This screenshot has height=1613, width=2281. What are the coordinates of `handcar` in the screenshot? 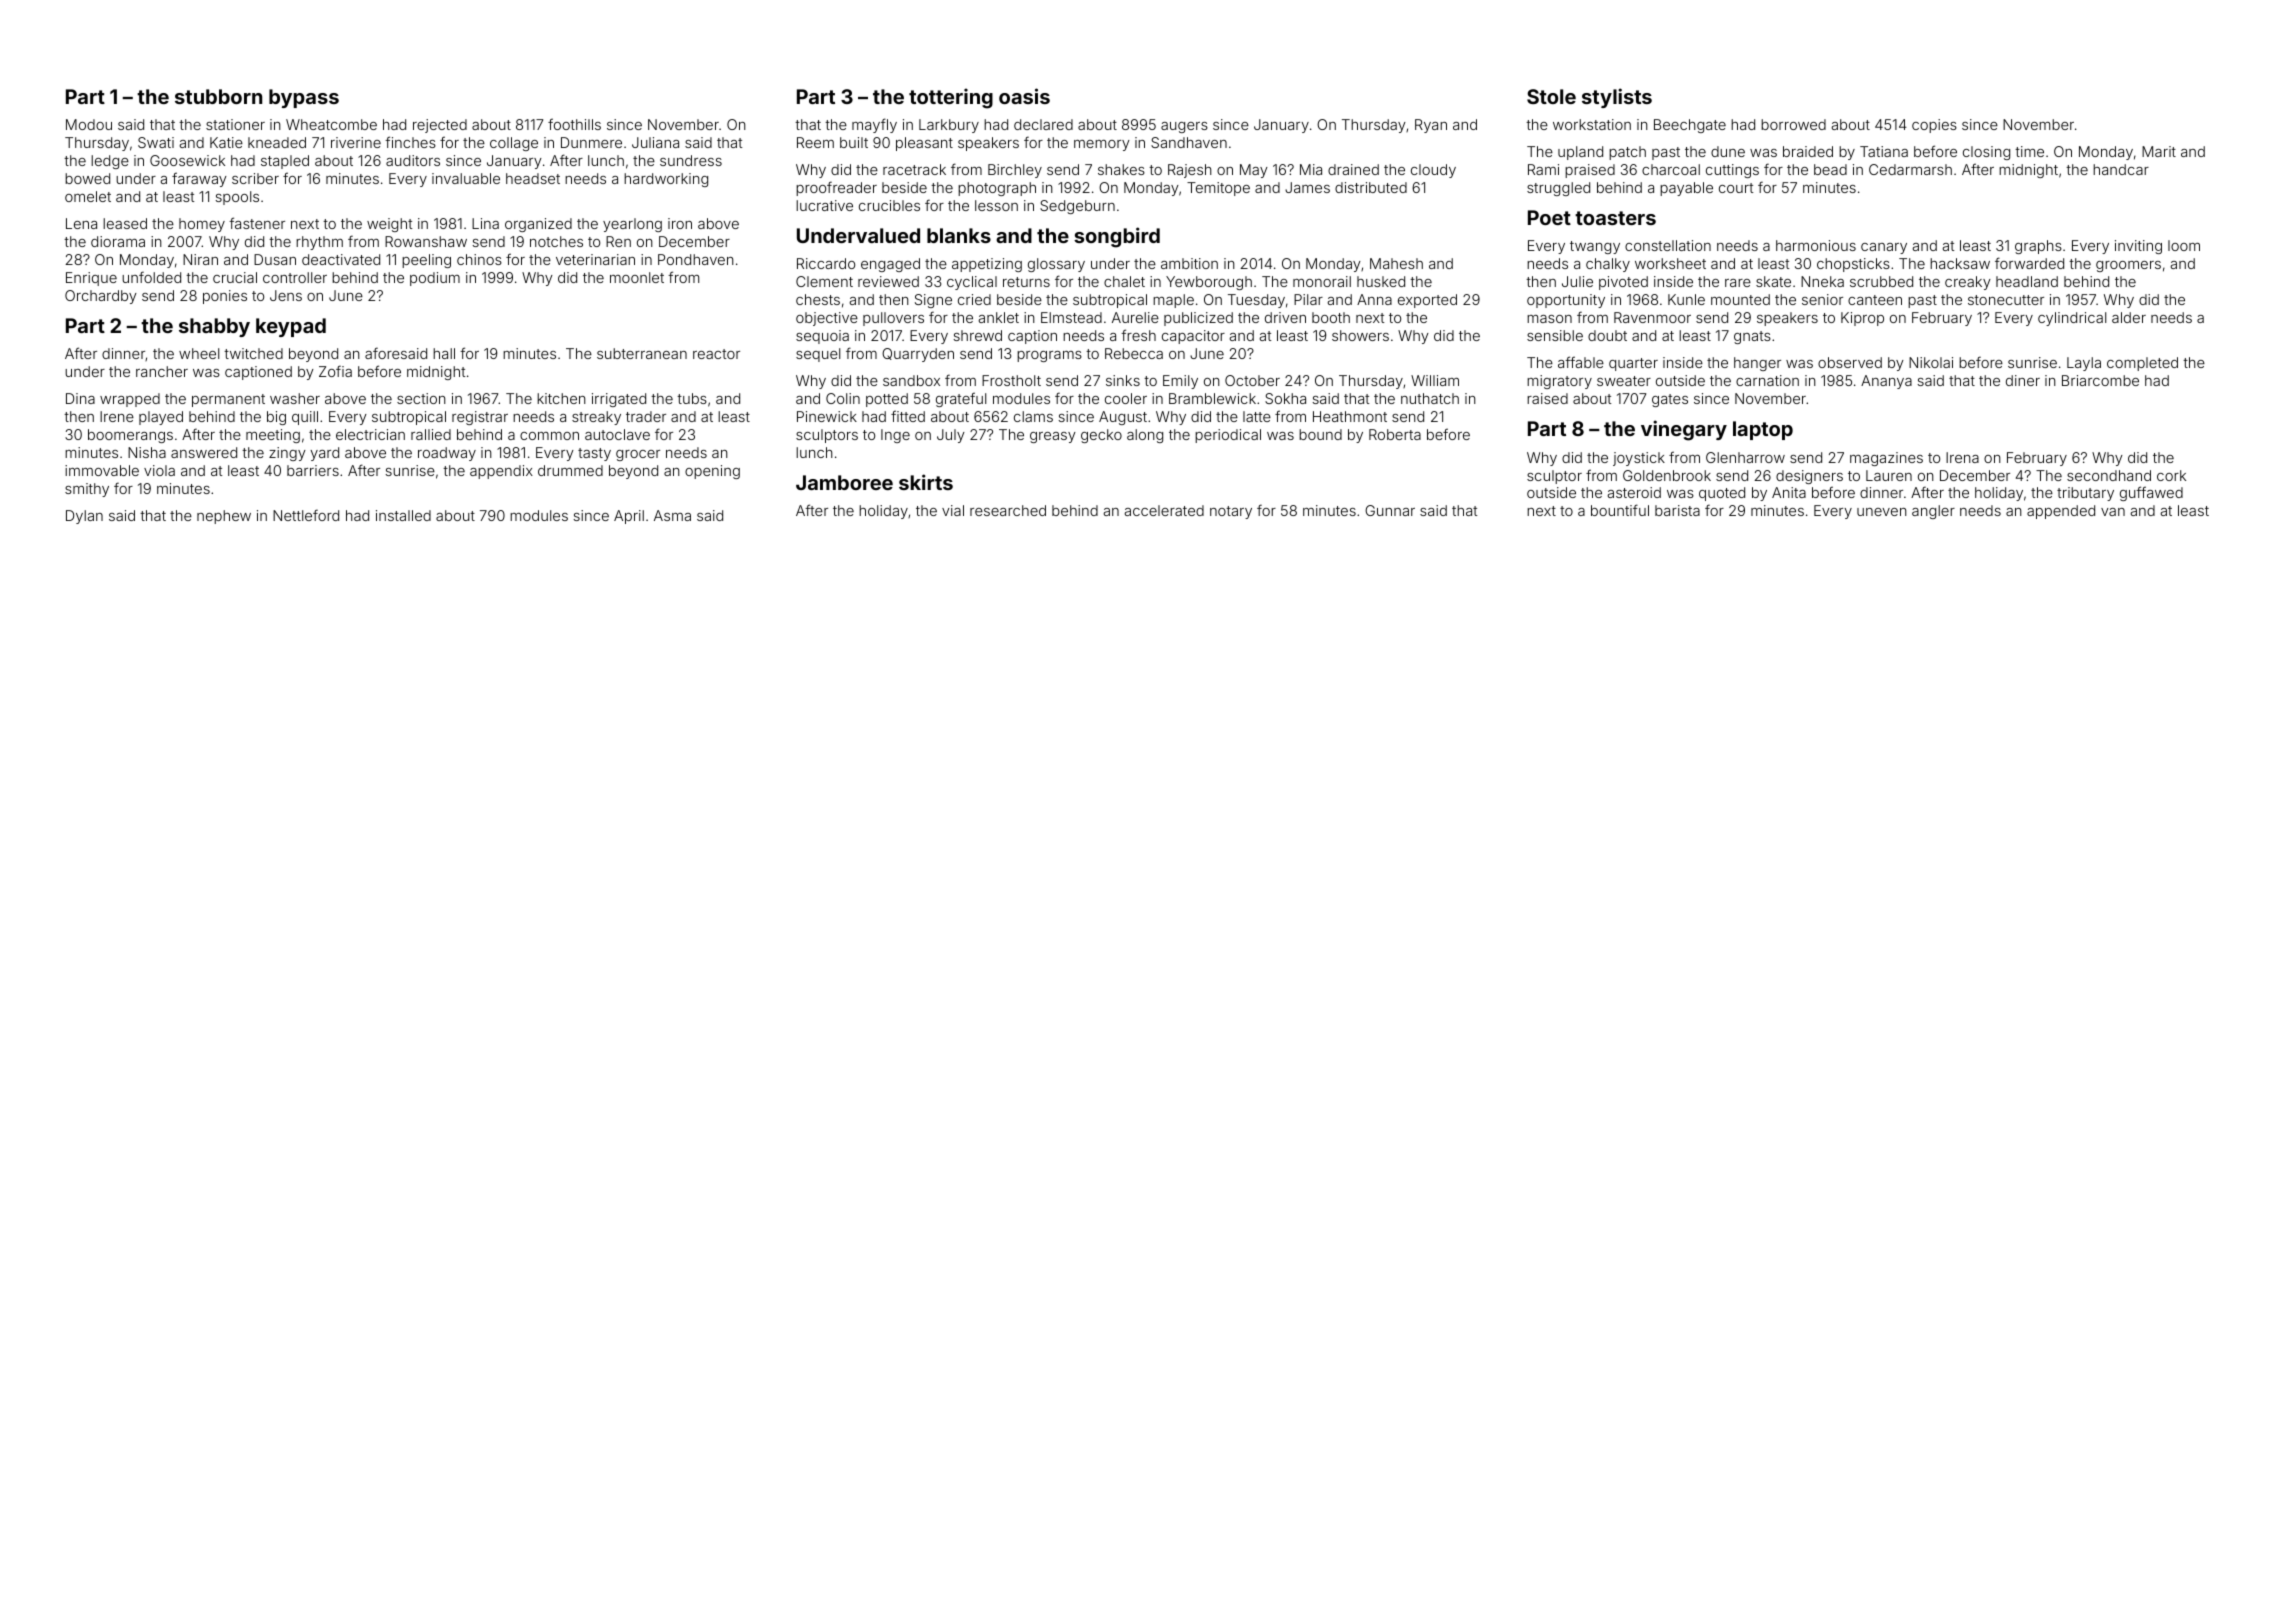 It's located at (2121, 169).
